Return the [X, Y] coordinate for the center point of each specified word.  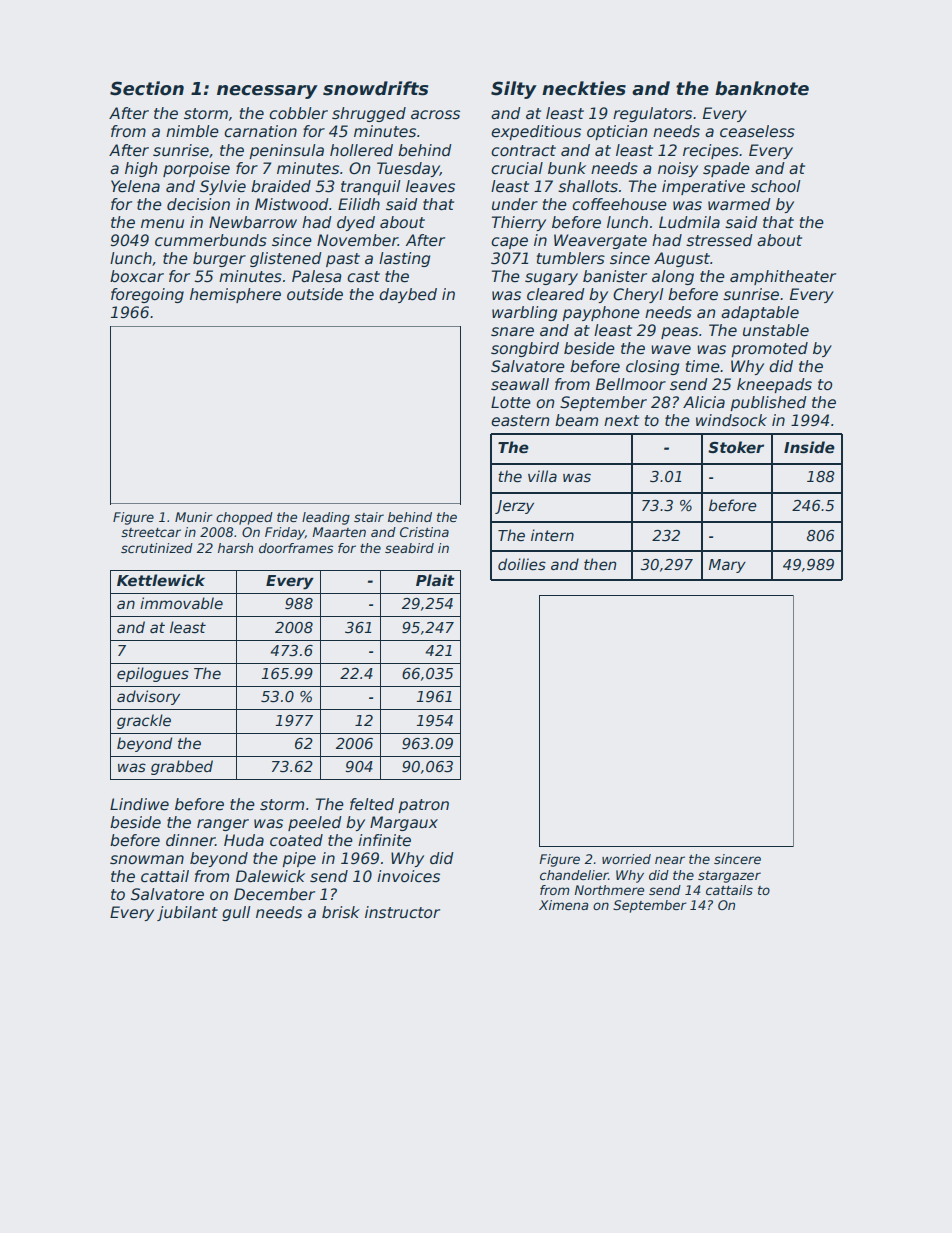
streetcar [151, 532]
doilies [522, 564]
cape [509, 243]
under [515, 204]
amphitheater [783, 277]
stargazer [729, 877]
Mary [727, 566]
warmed [739, 204]
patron [423, 806]
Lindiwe [139, 804]
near [670, 860]
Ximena [563, 905]
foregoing [147, 295]
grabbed [182, 767]
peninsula [286, 151]
